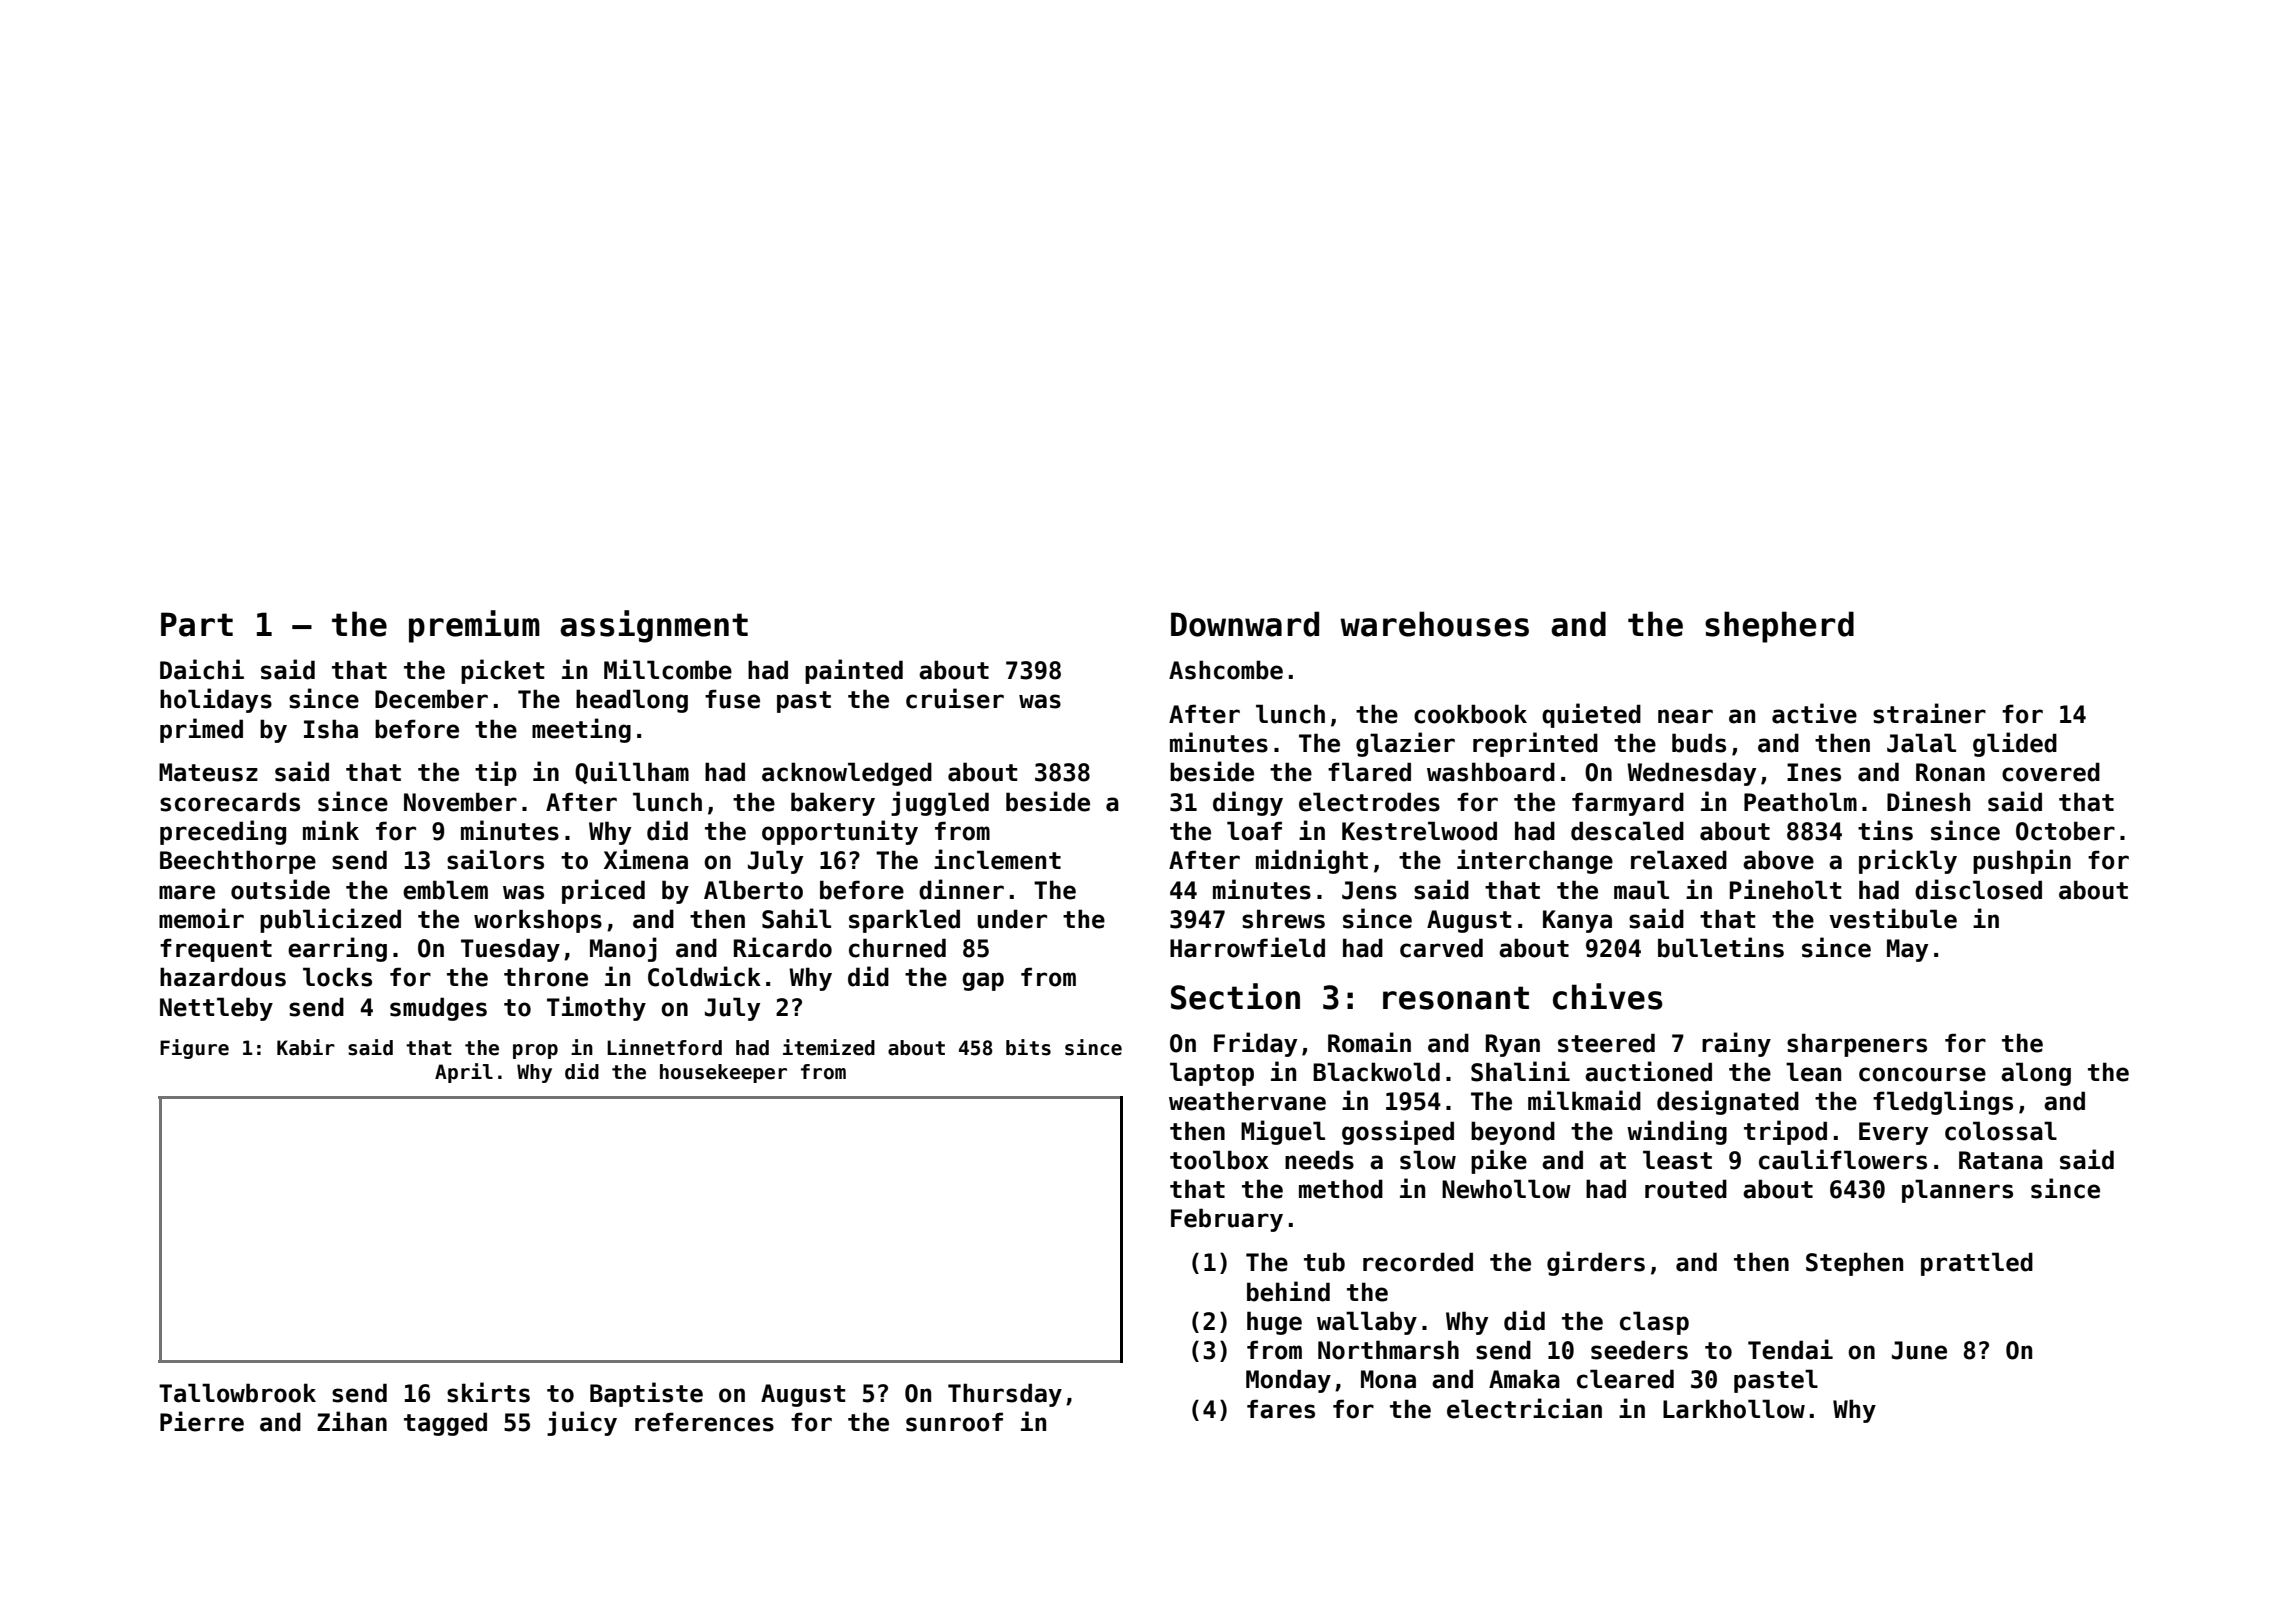  I want to click on assignment, so click(654, 626).
